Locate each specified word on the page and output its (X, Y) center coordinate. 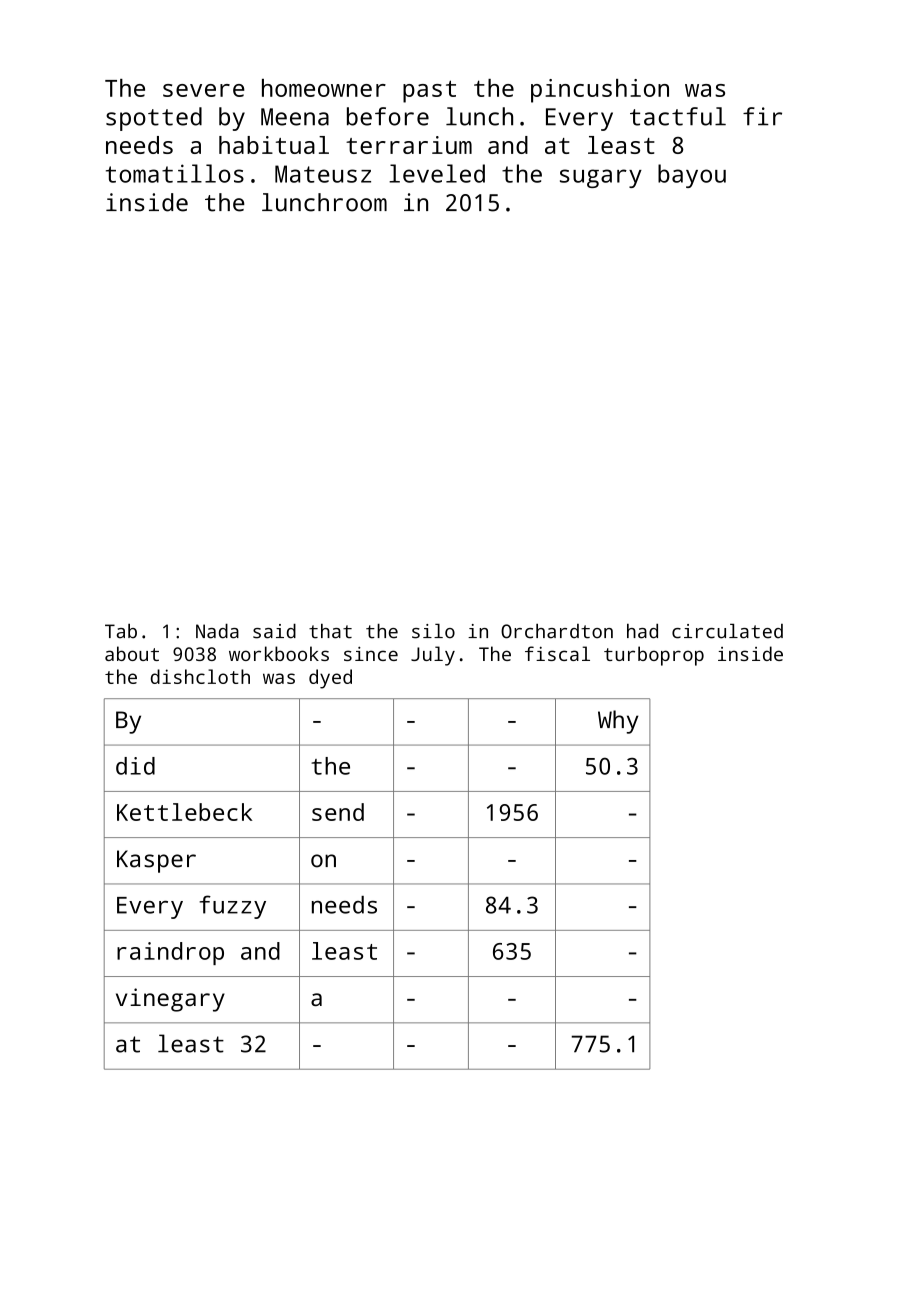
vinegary (170, 1000)
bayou (692, 176)
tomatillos (175, 173)
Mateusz (323, 174)
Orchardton (557, 631)
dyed (330, 679)
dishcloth (200, 676)
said (274, 631)
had (642, 631)
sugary (601, 178)
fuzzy (232, 907)
